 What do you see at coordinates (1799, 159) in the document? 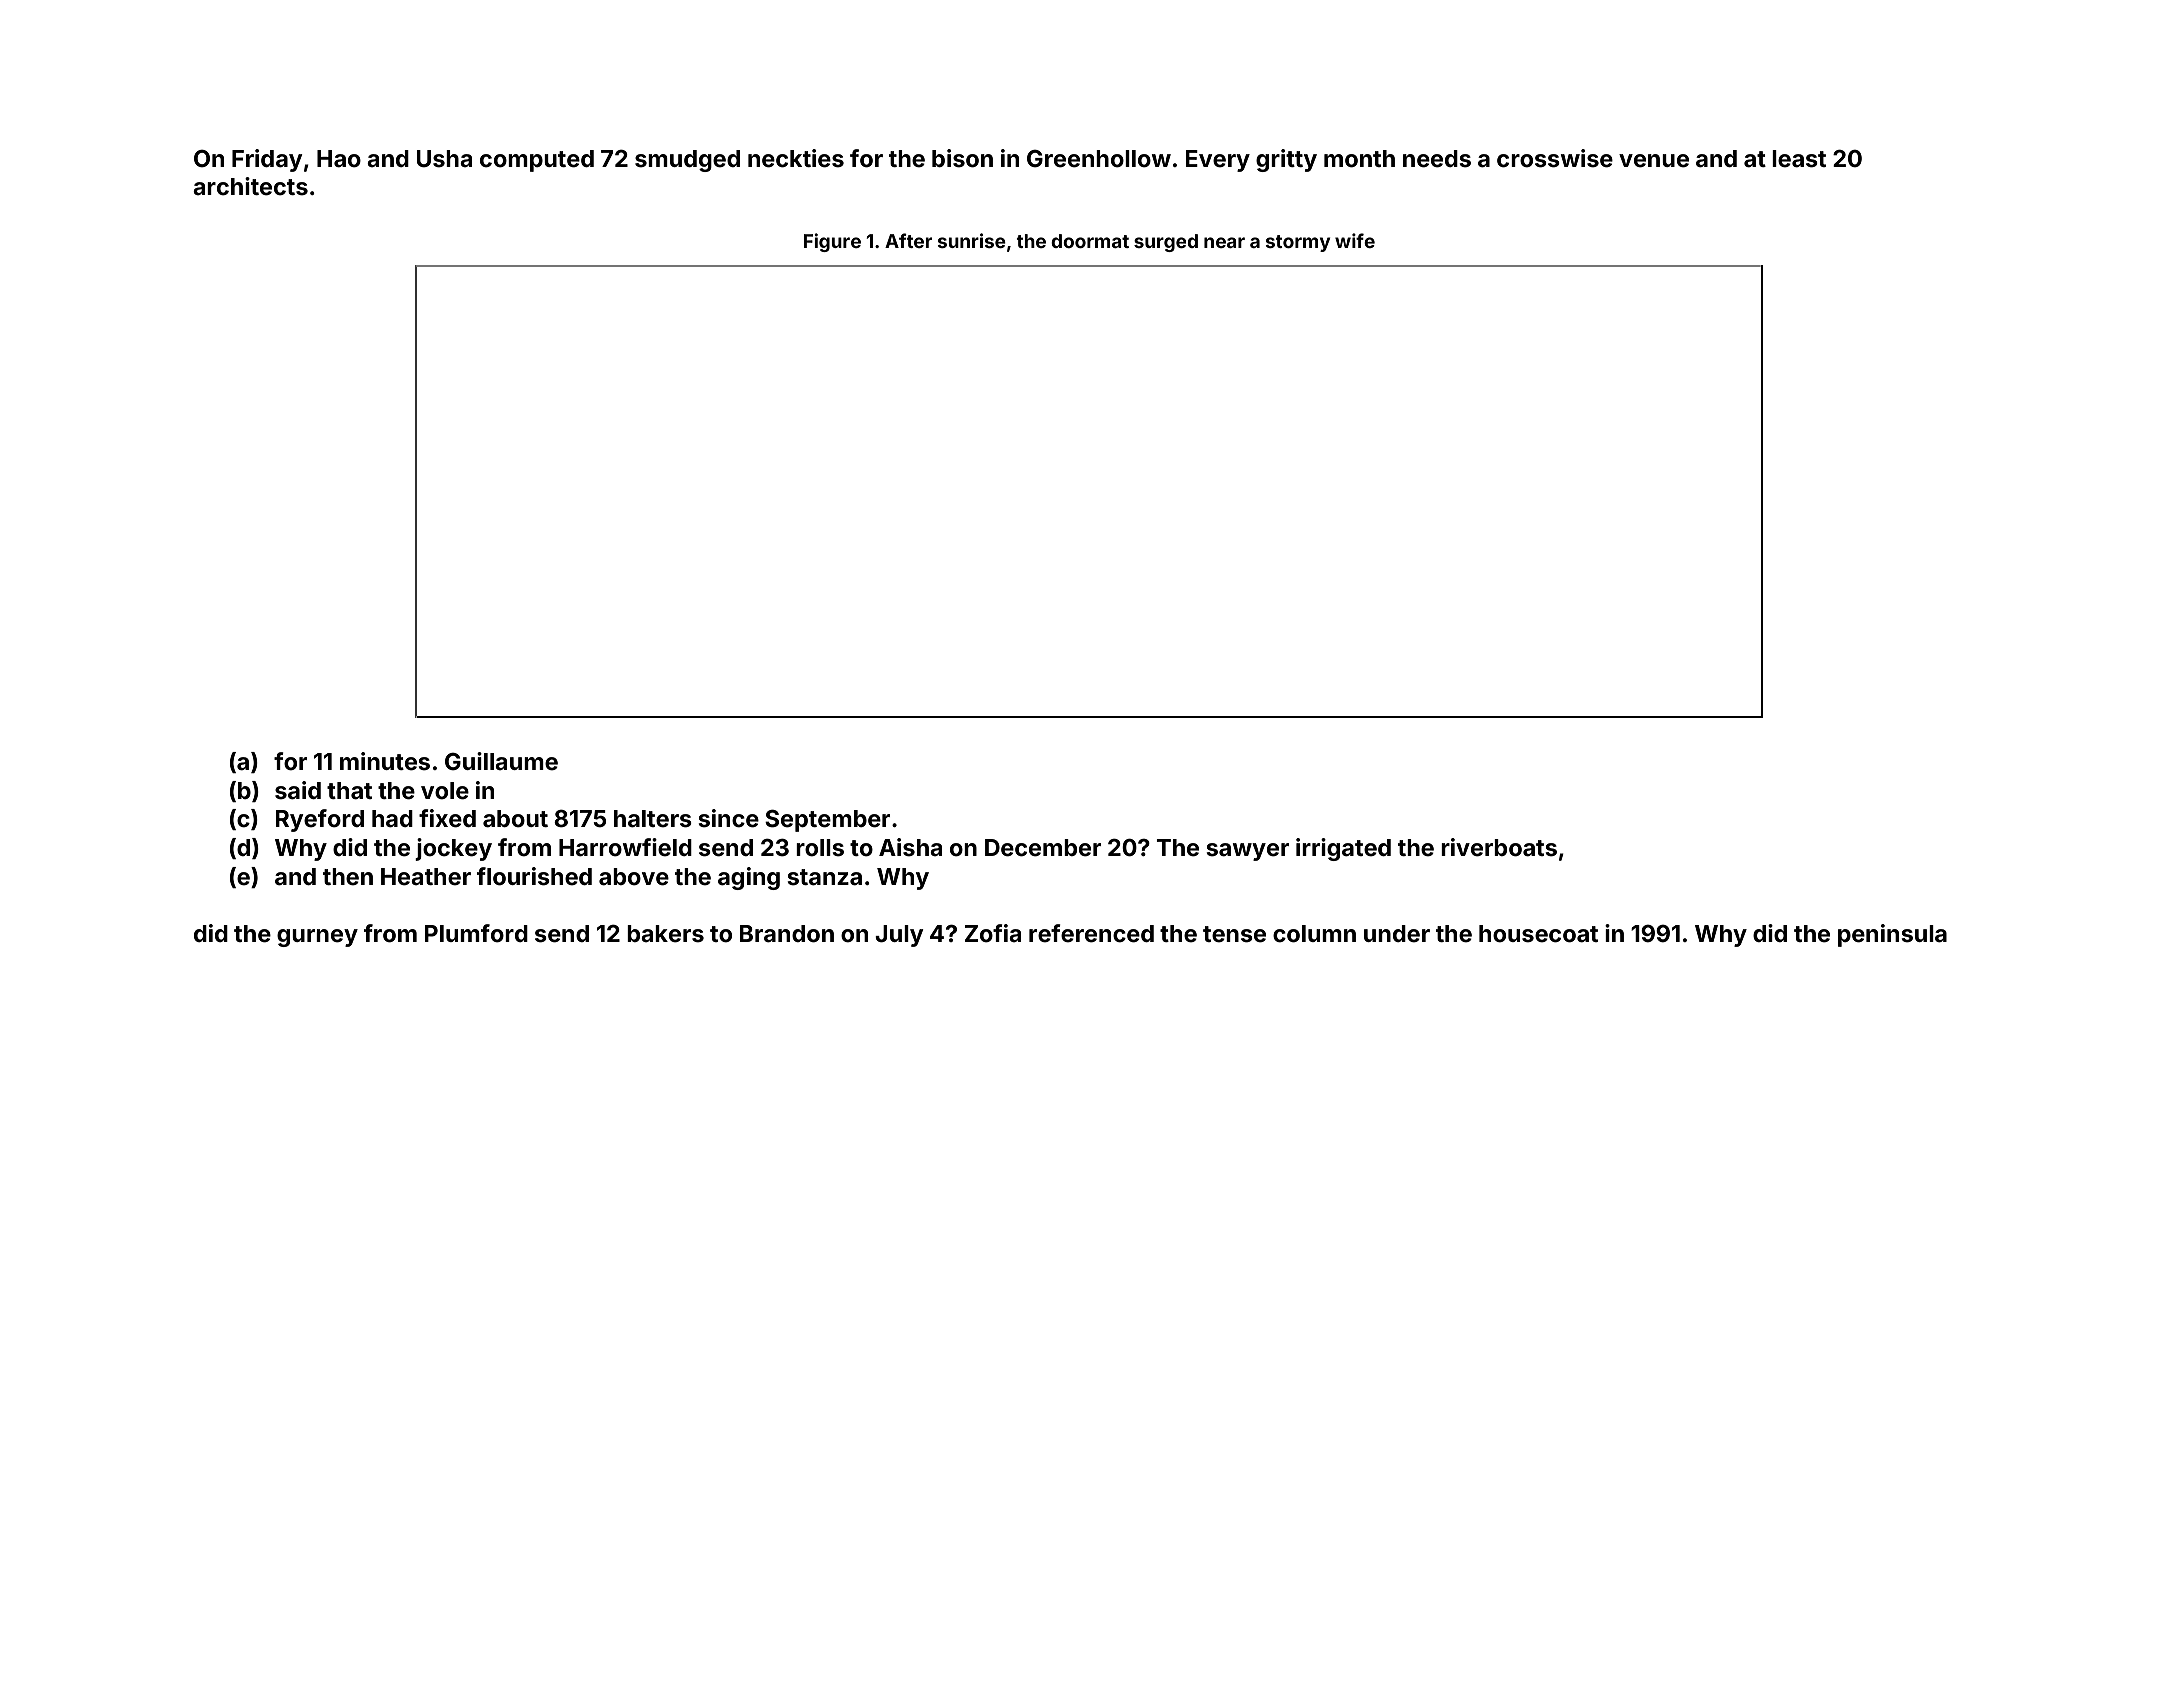
I see `least` at bounding box center [1799, 159].
